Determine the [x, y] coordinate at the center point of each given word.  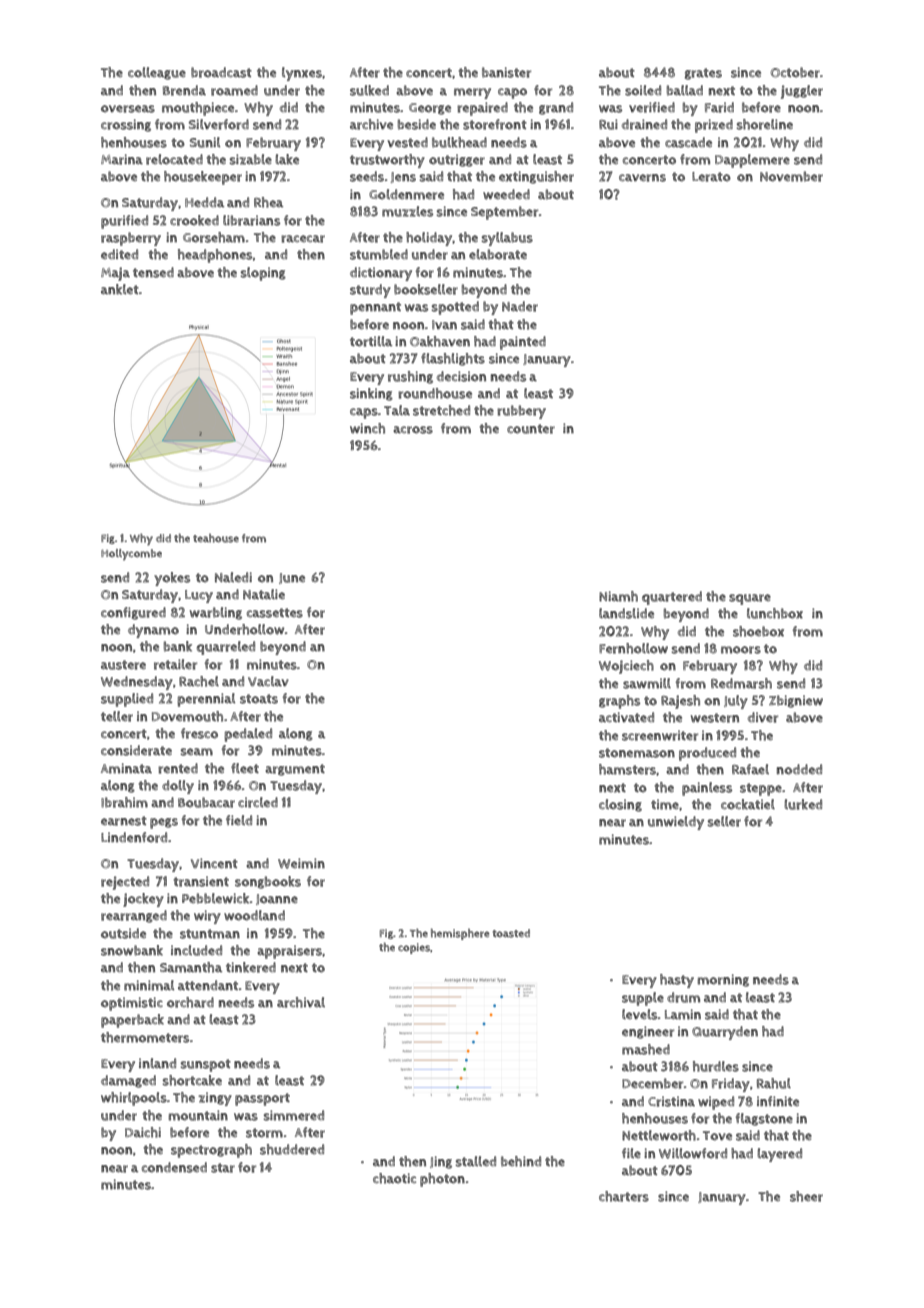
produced [707, 754]
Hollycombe [131, 555]
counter [531, 429]
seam [196, 752]
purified [124, 222]
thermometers [145, 1037]
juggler [802, 92]
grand [556, 108]
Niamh [618, 596]
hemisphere [460, 934]
